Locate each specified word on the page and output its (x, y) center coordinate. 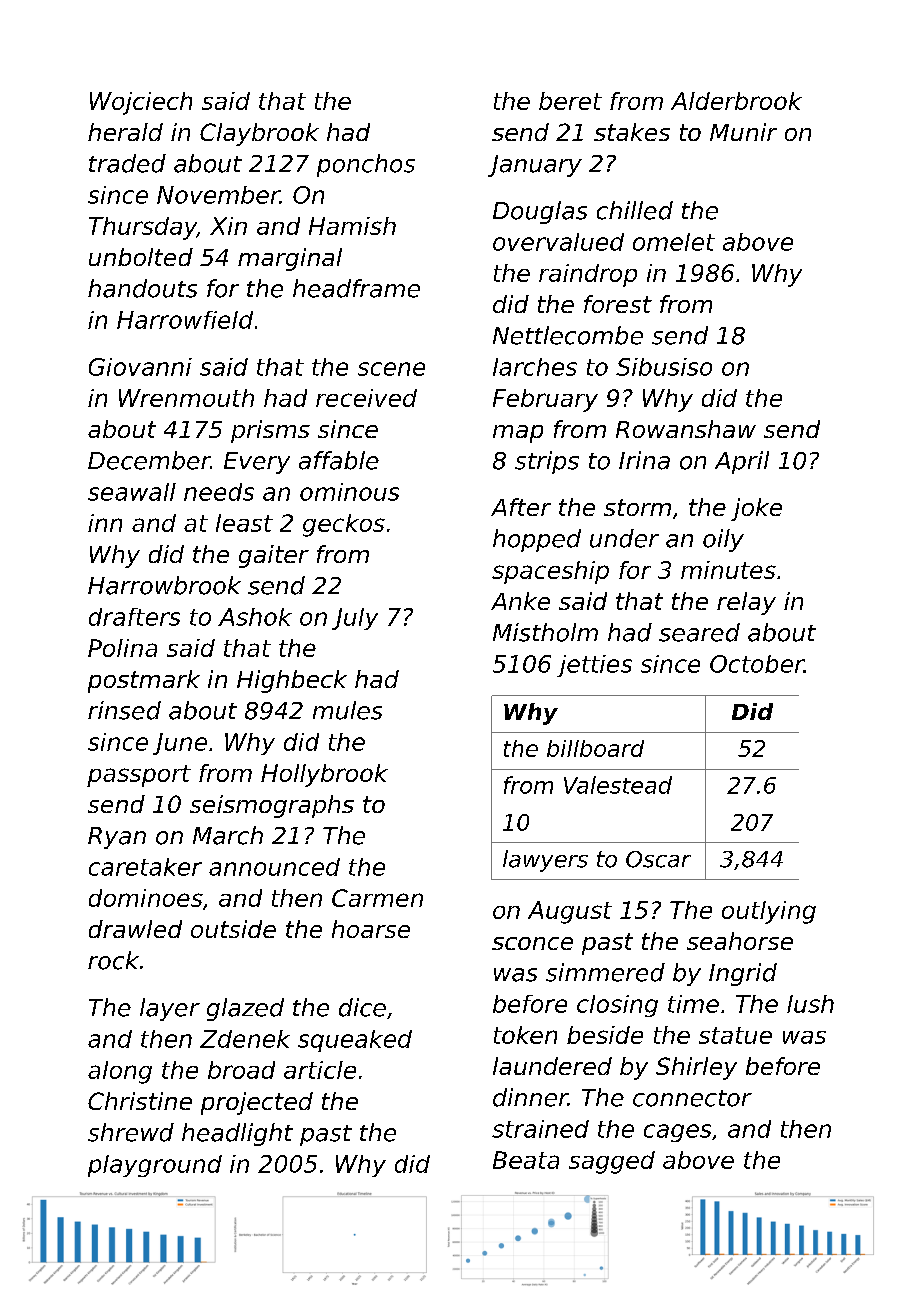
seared (699, 632)
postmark (144, 681)
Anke (520, 601)
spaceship (550, 572)
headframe (356, 288)
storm (637, 507)
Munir (743, 132)
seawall (132, 492)
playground (155, 1166)
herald (125, 132)
